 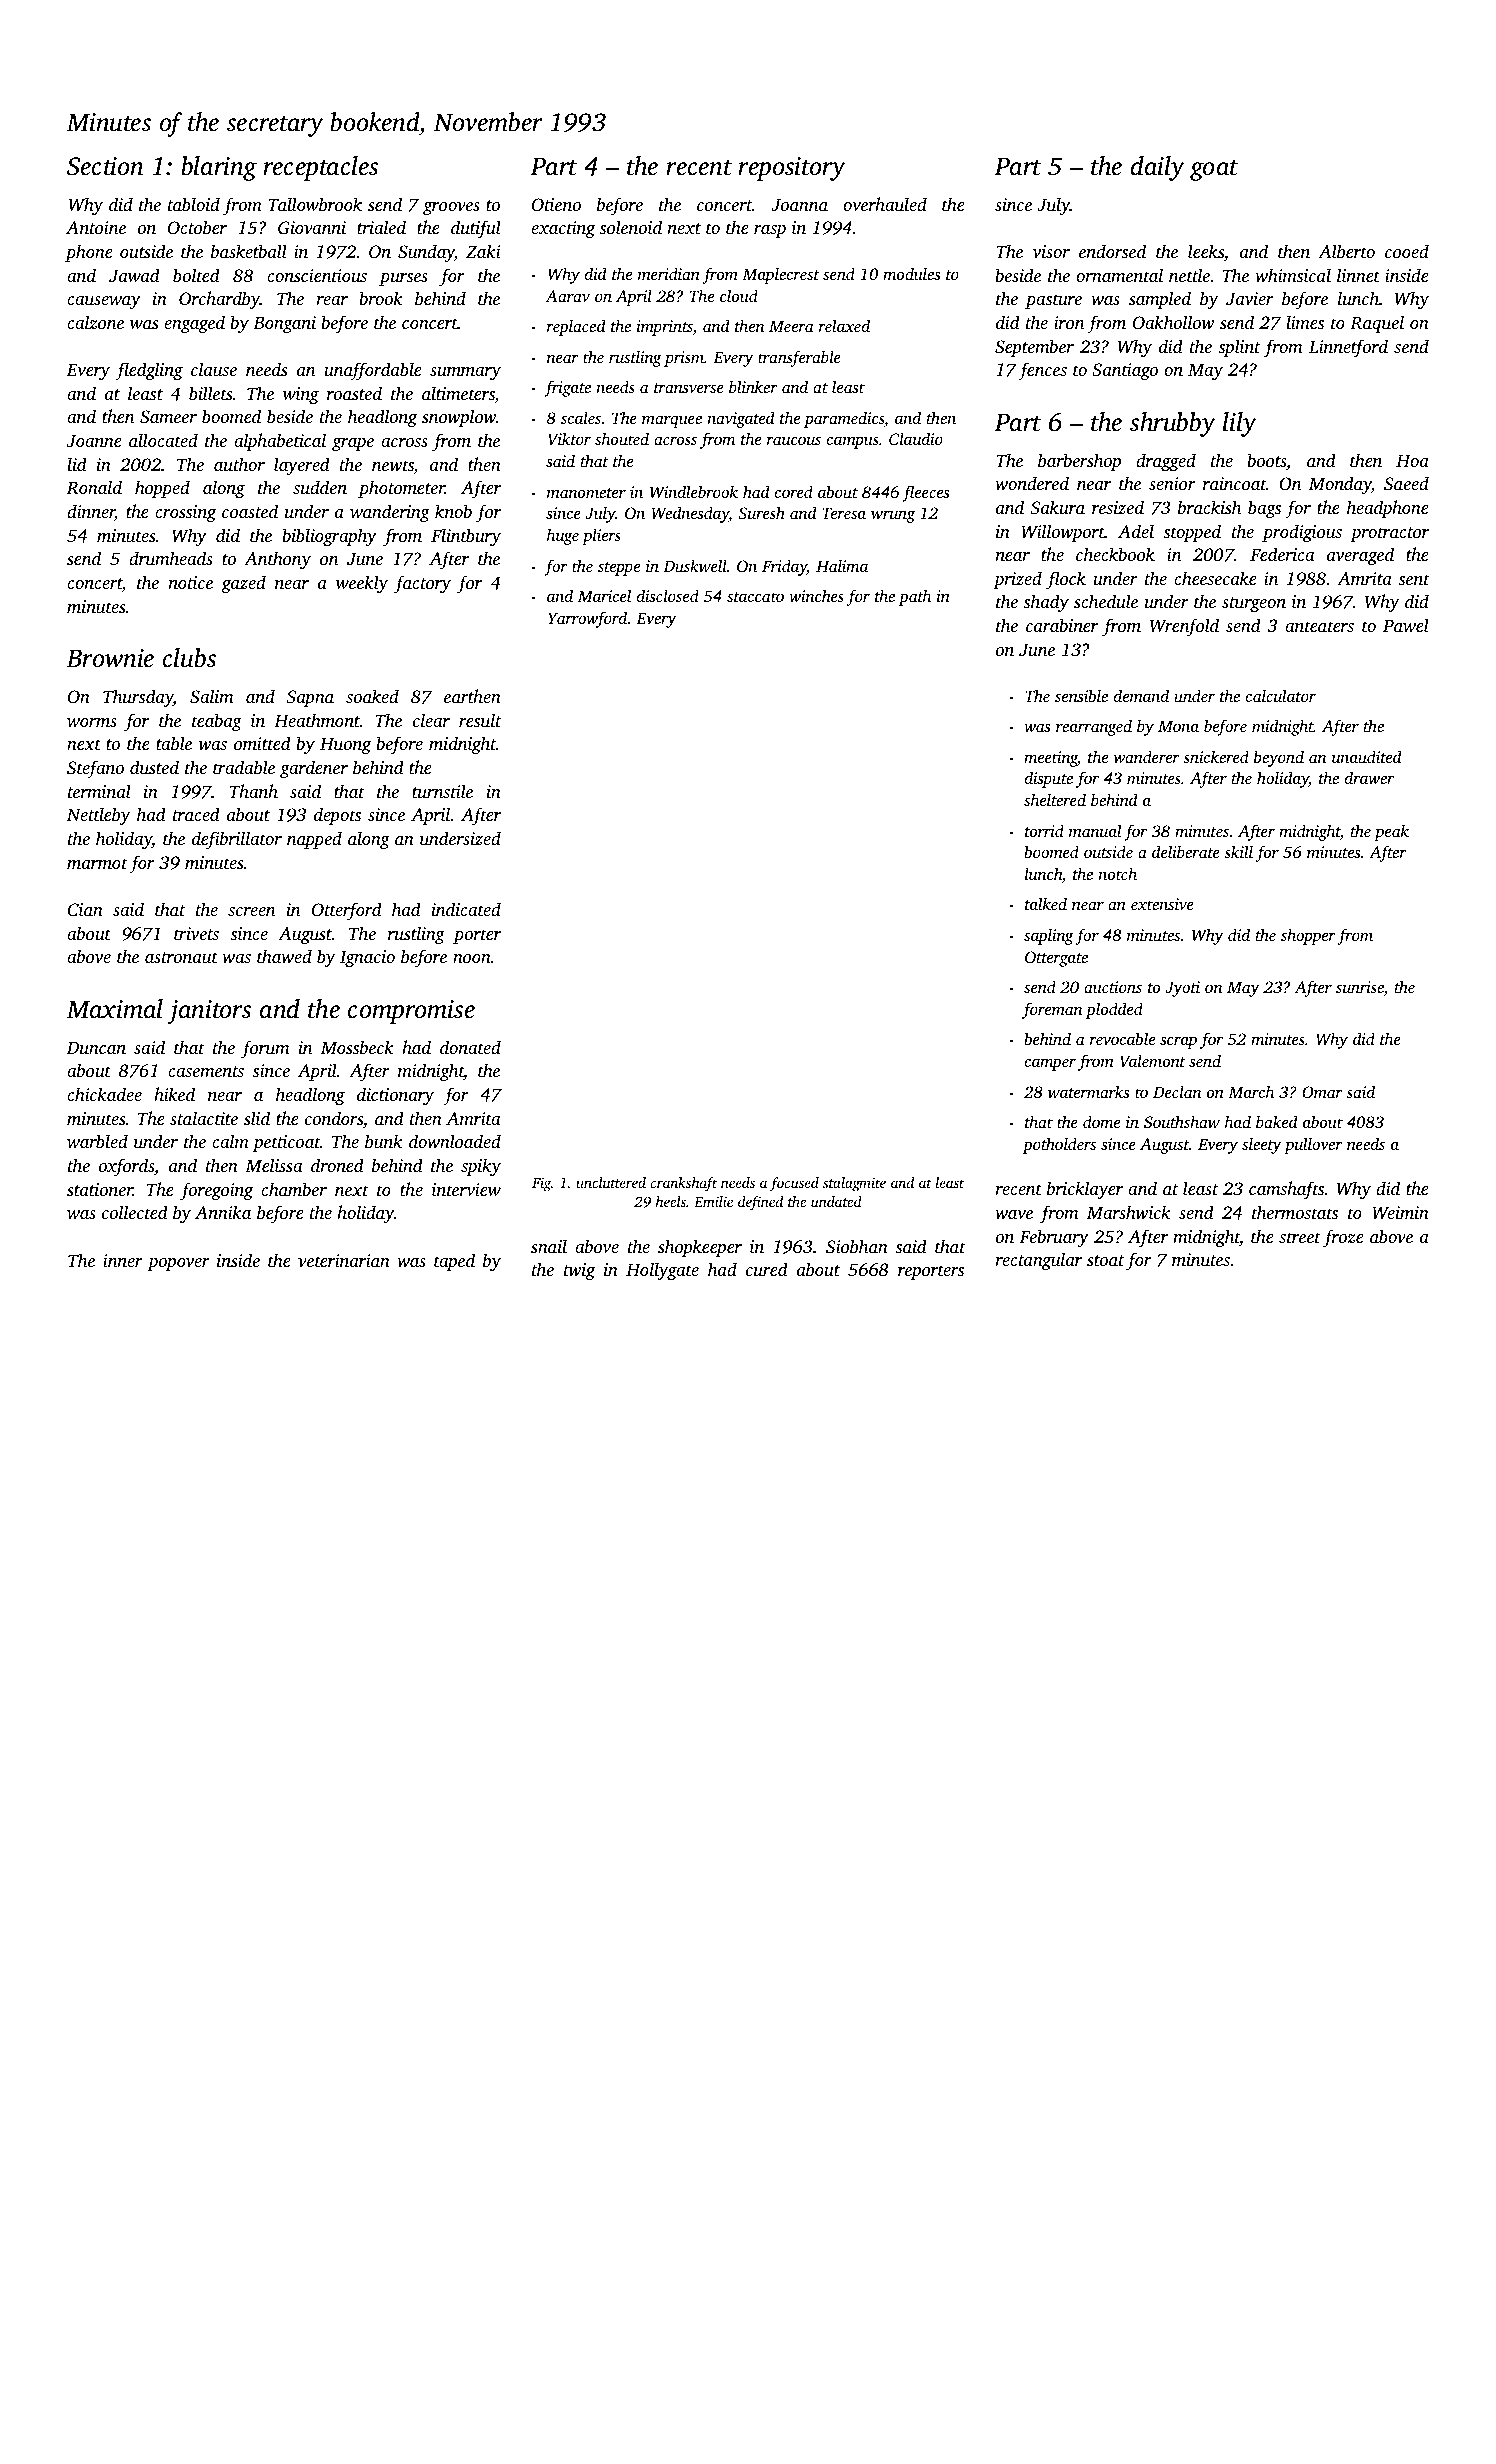 What do you see at coordinates (767, 1269) in the screenshot?
I see `cured` at bounding box center [767, 1269].
